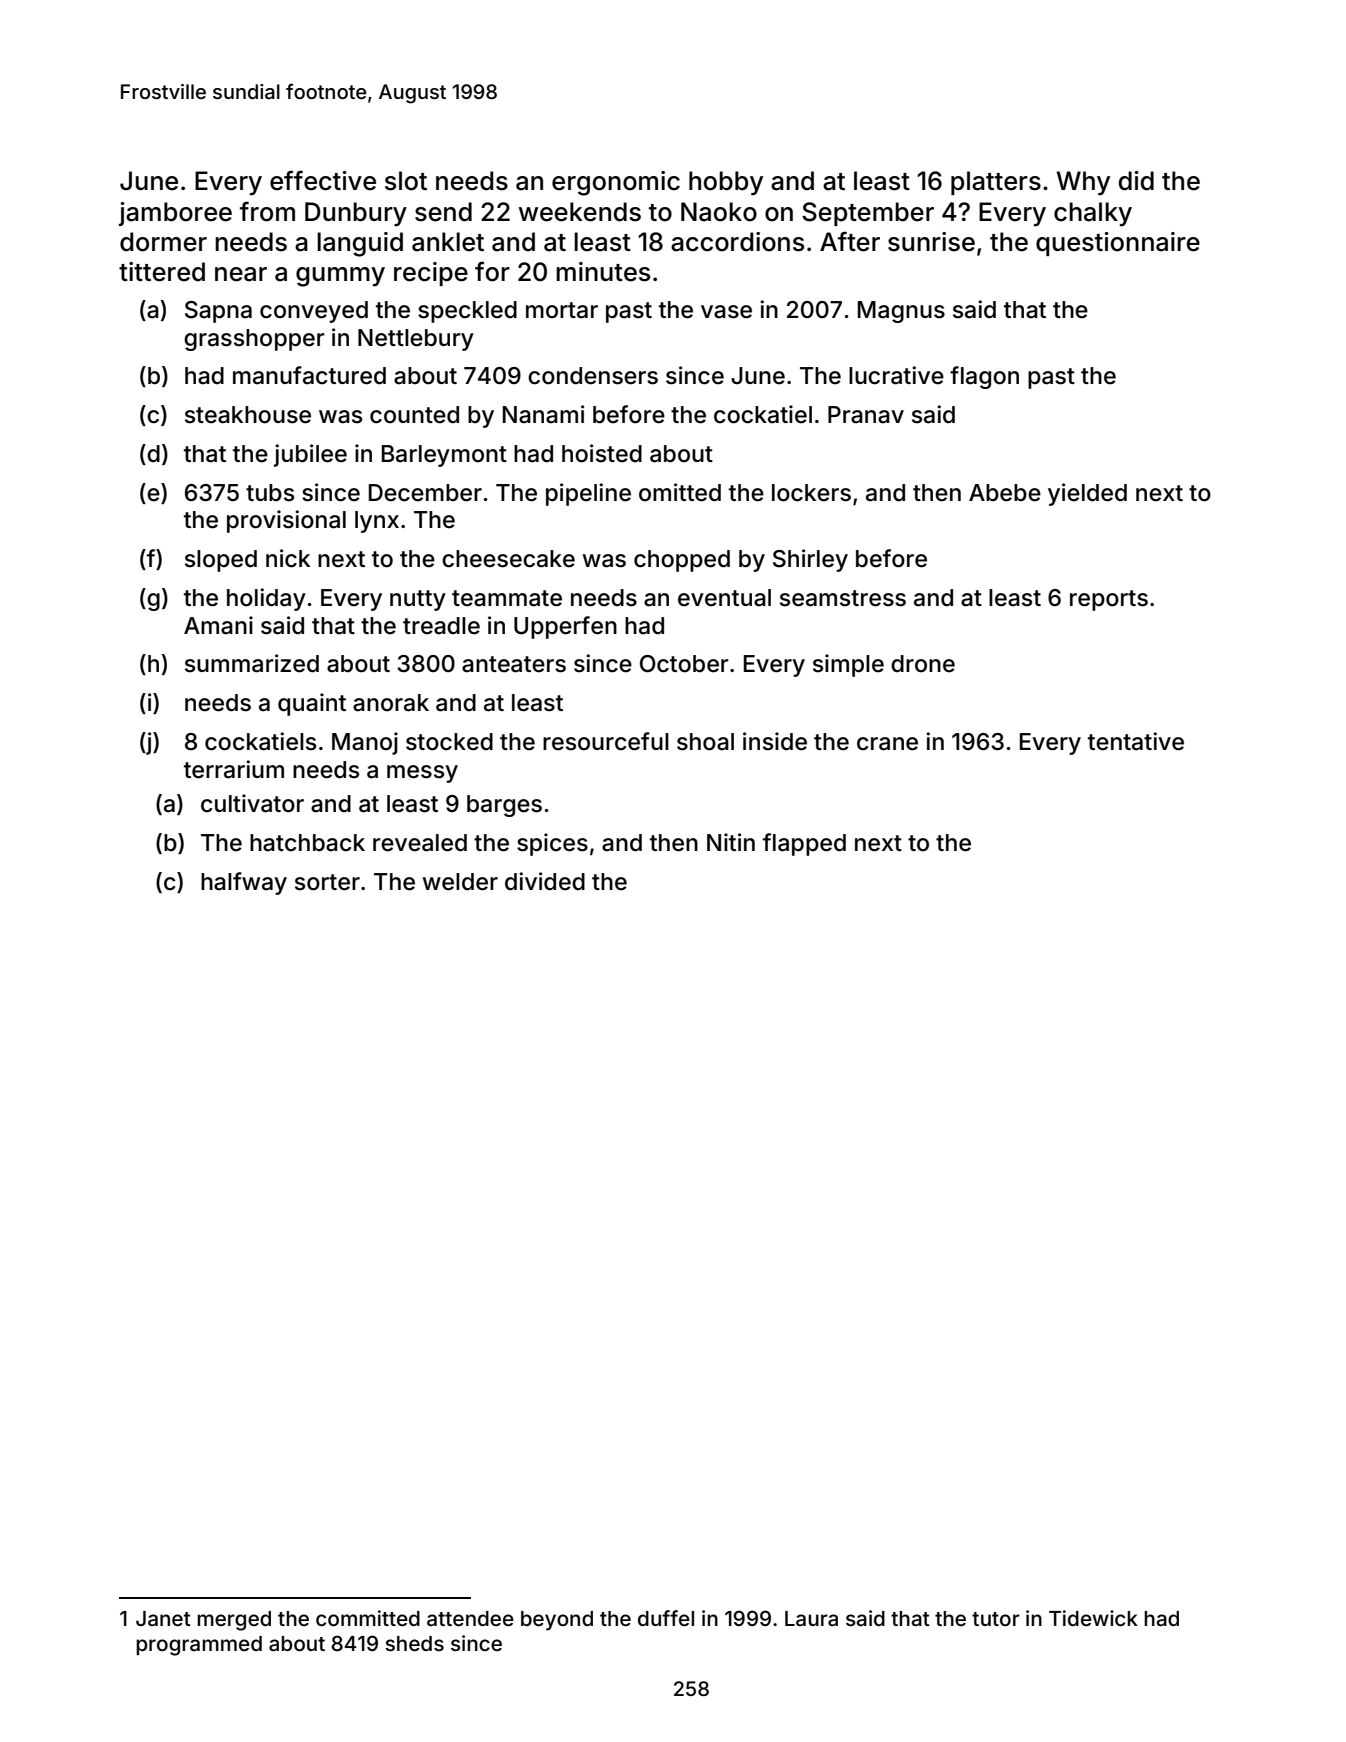  Describe the element at coordinates (887, 744) in the screenshot. I see `crane` at that location.
